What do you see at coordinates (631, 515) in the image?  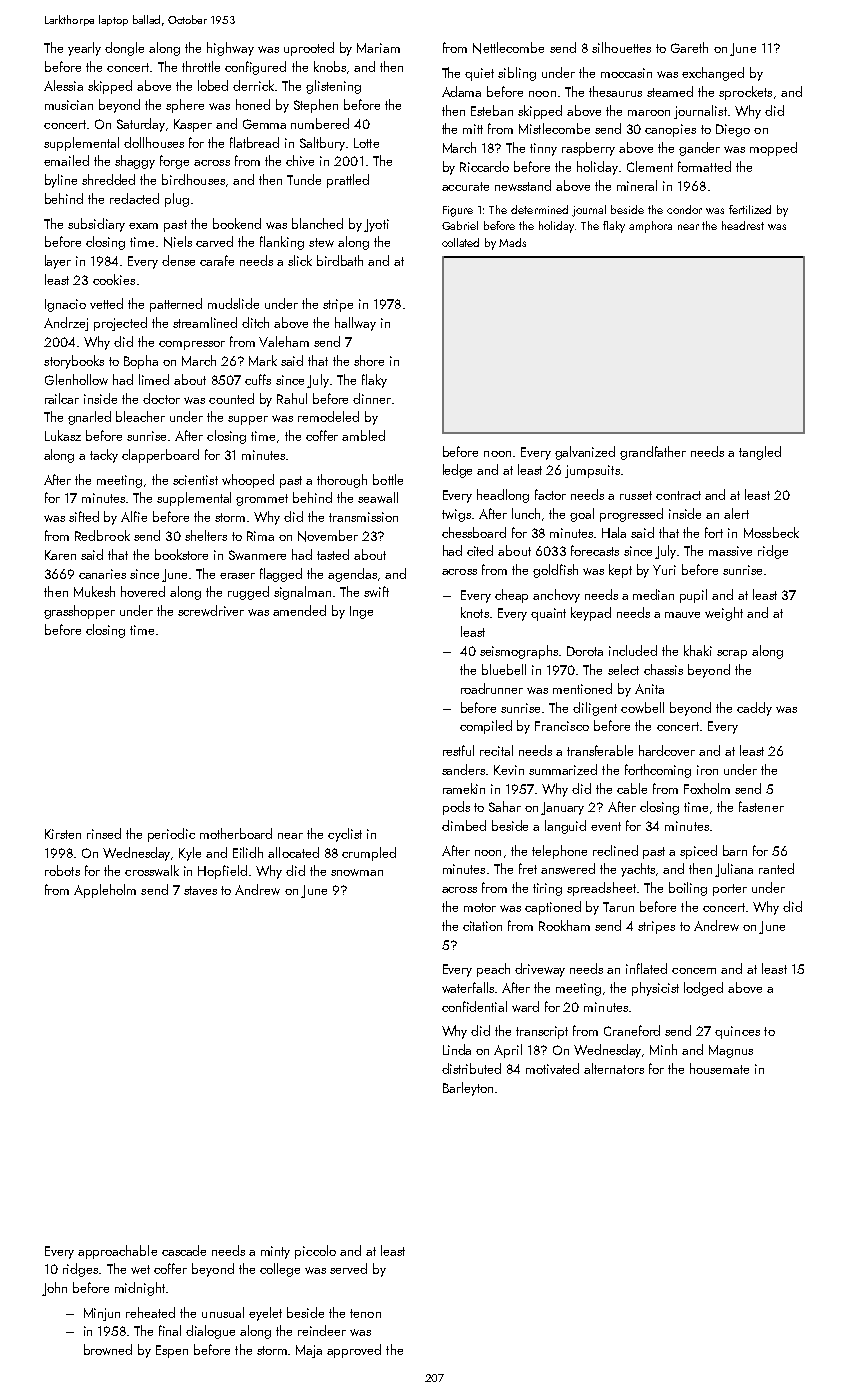 I see `progressed` at bounding box center [631, 515].
